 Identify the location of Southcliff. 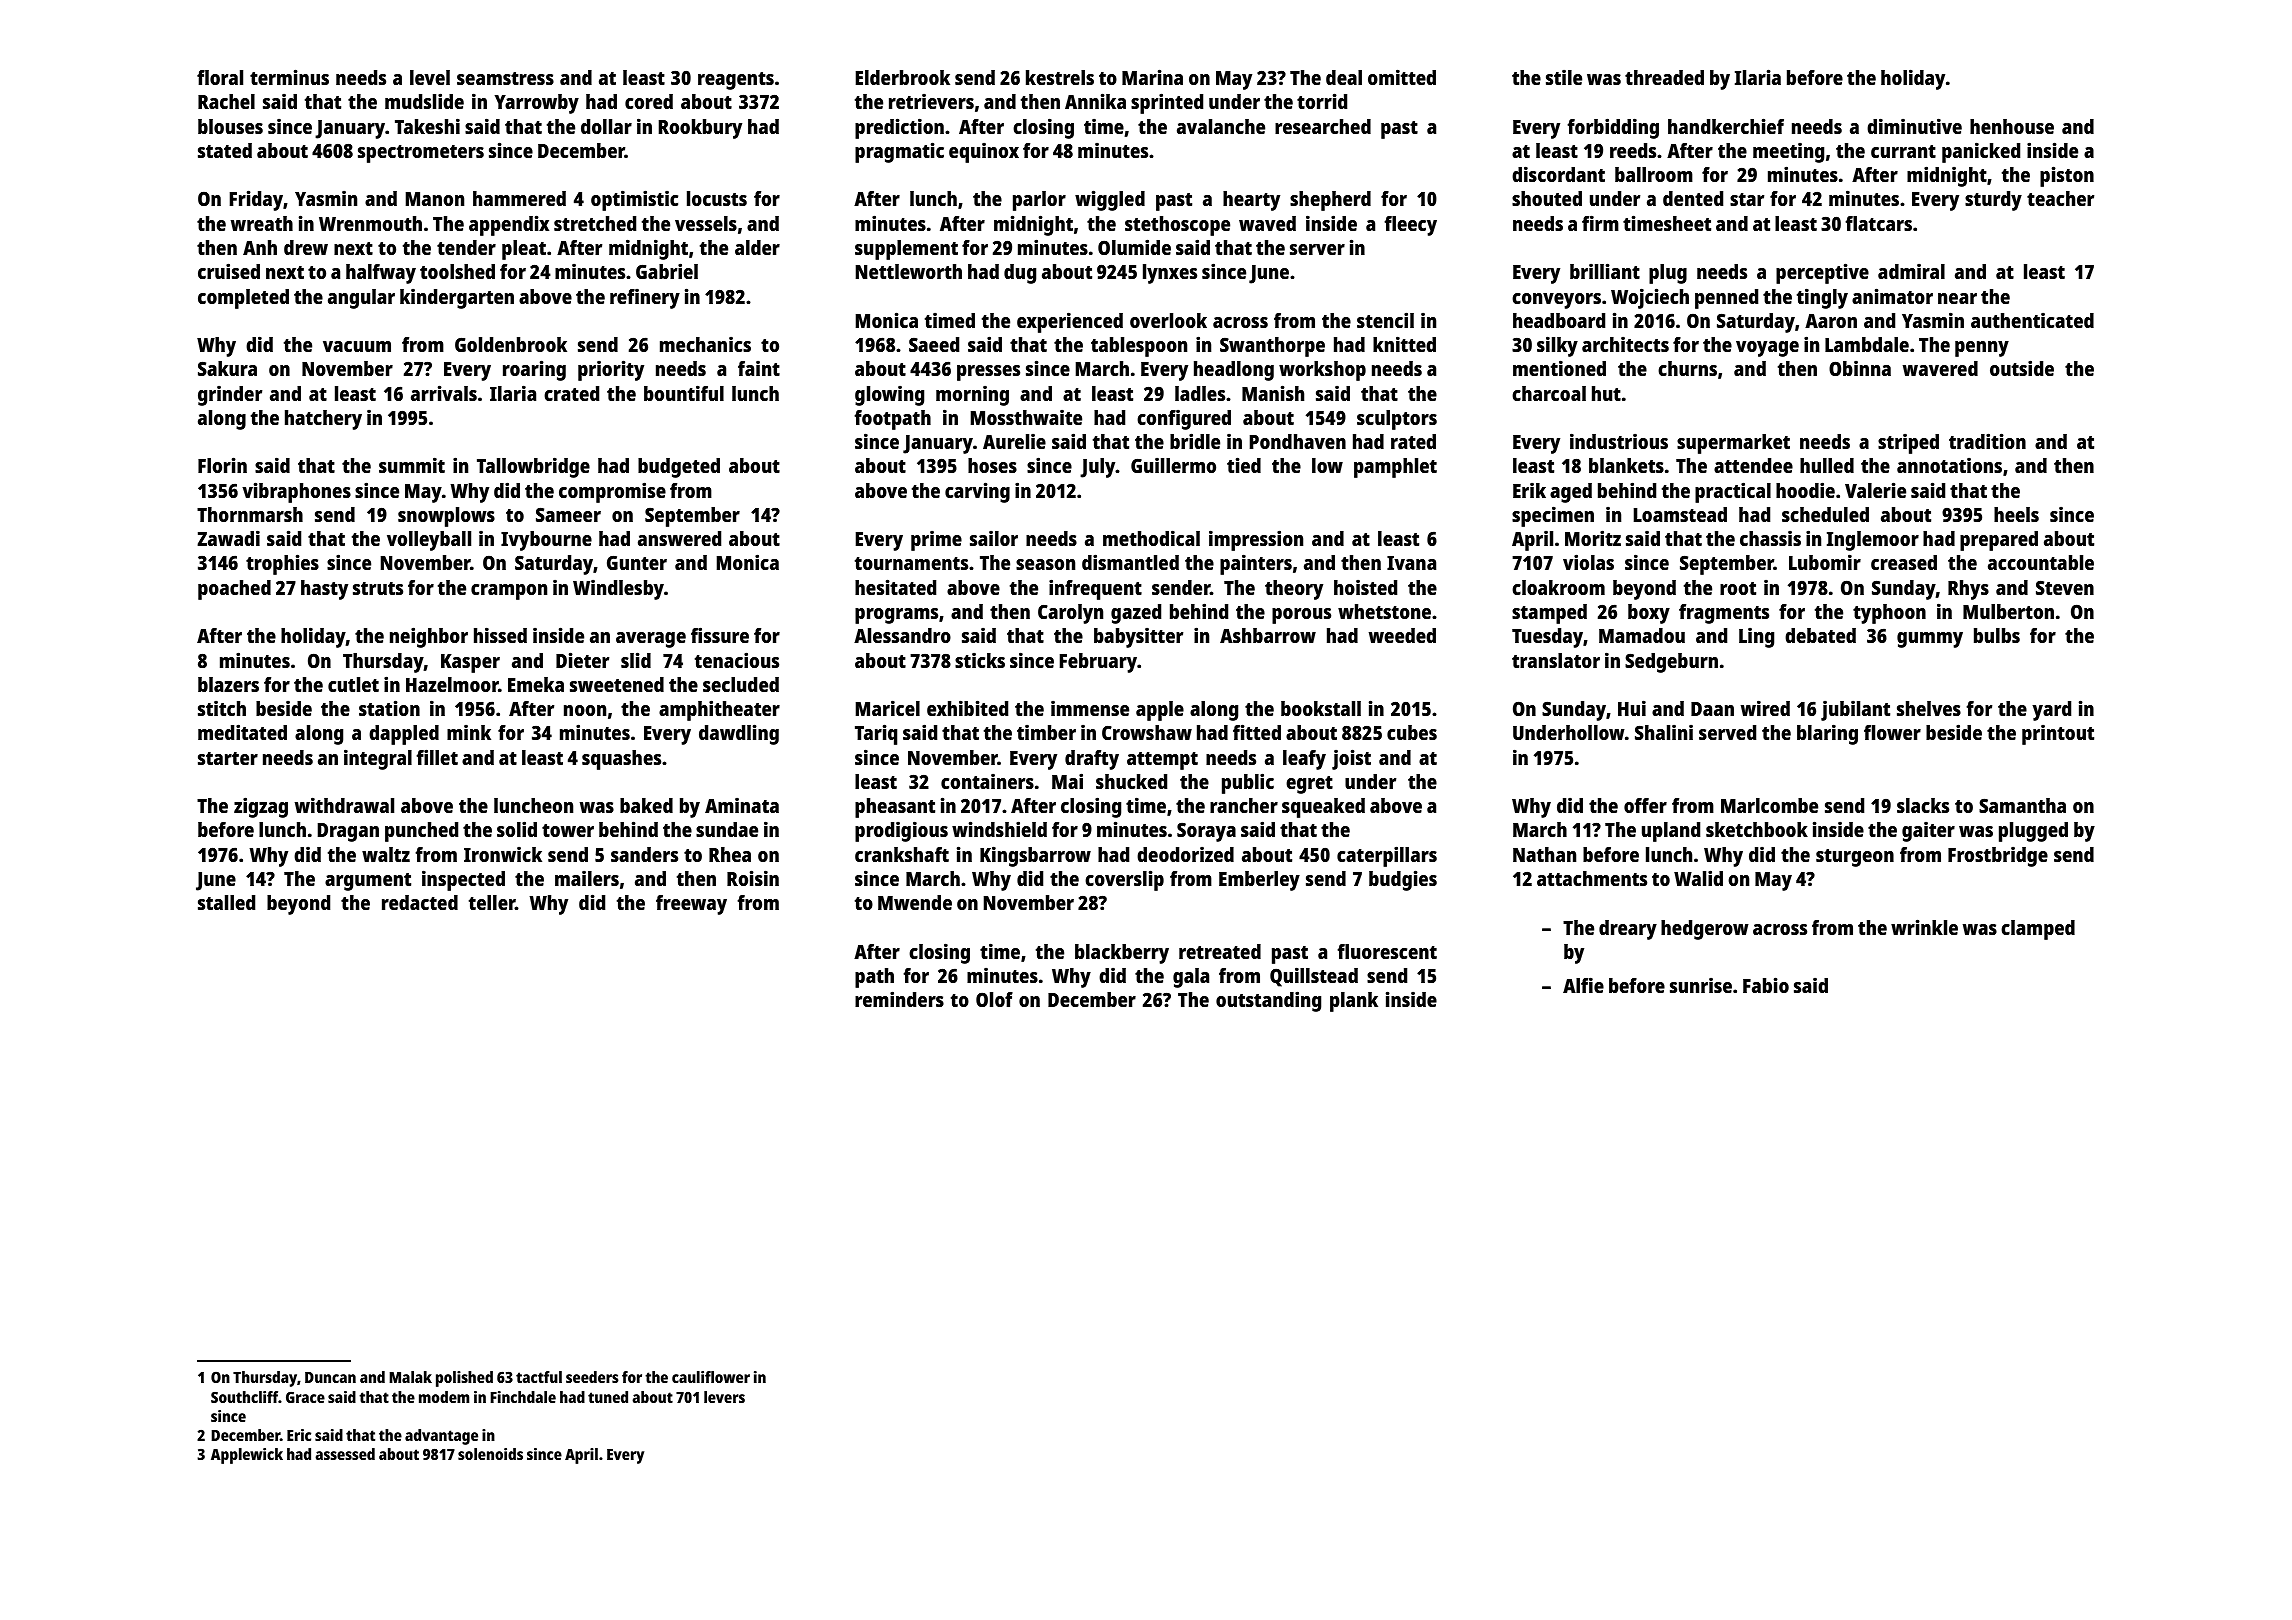
(244, 1397).
